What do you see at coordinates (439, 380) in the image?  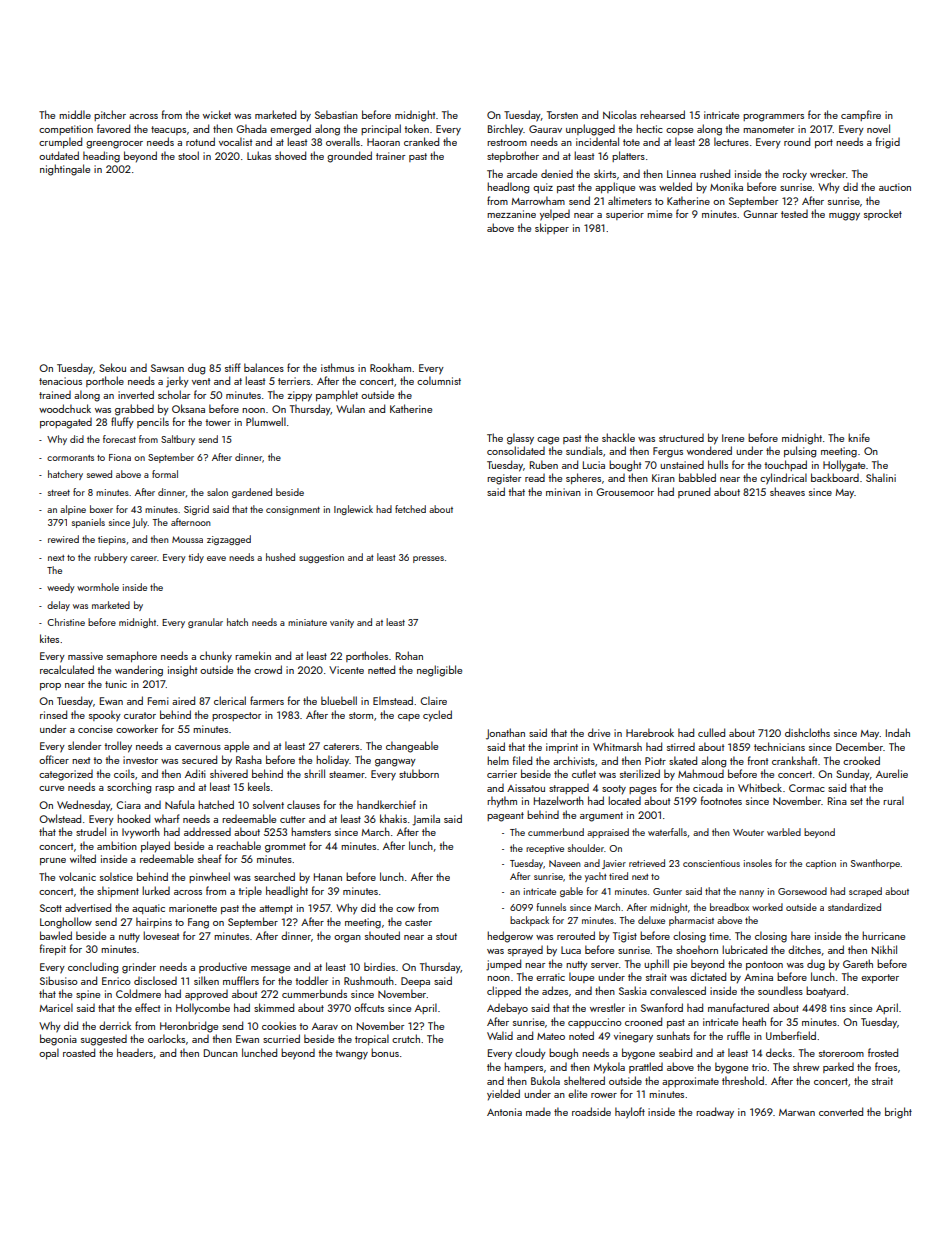 I see `columnist` at bounding box center [439, 380].
